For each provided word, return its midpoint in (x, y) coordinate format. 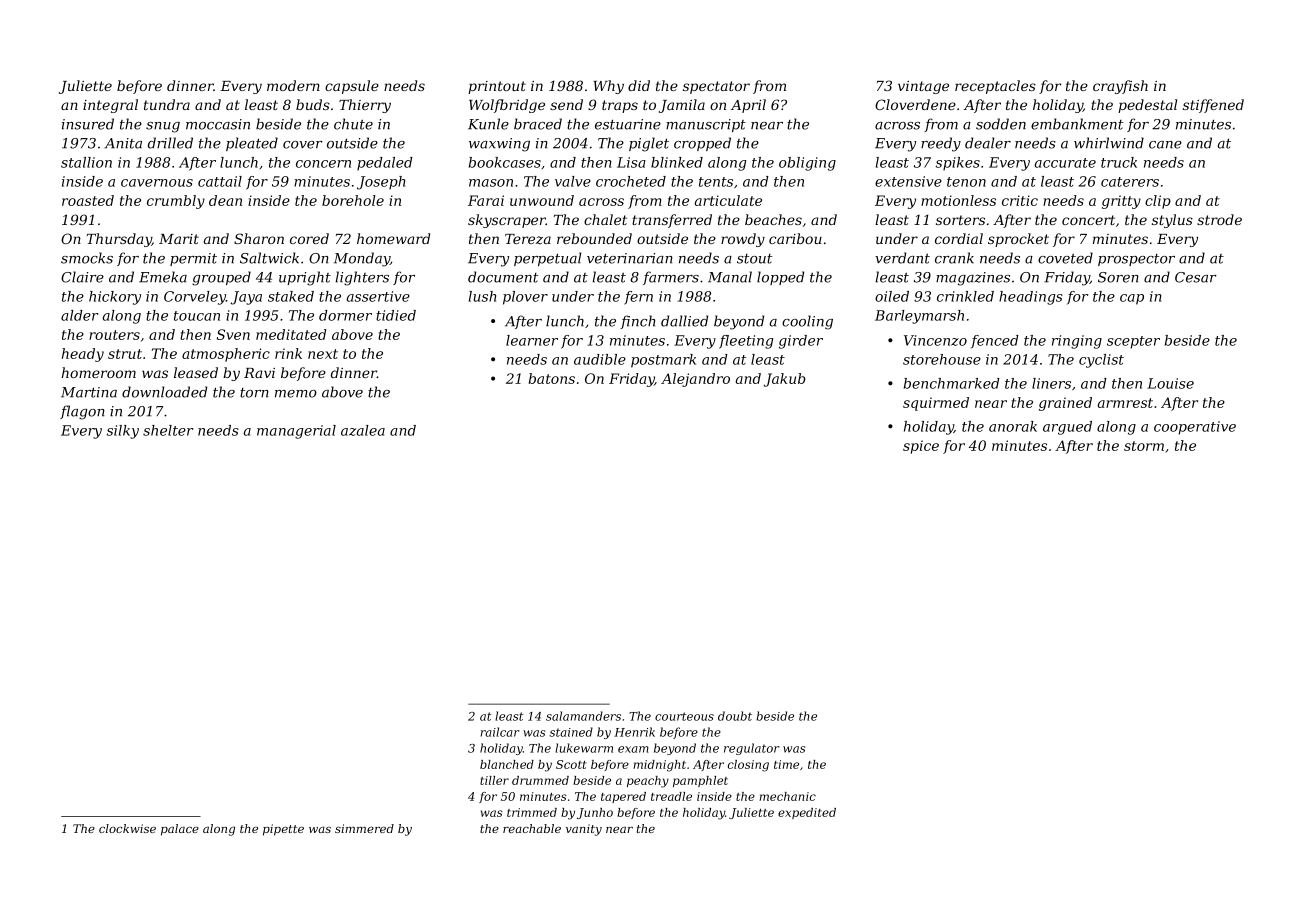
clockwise (127, 828)
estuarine (628, 124)
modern (293, 85)
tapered (623, 797)
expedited (807, 813)
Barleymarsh (919, 317)
